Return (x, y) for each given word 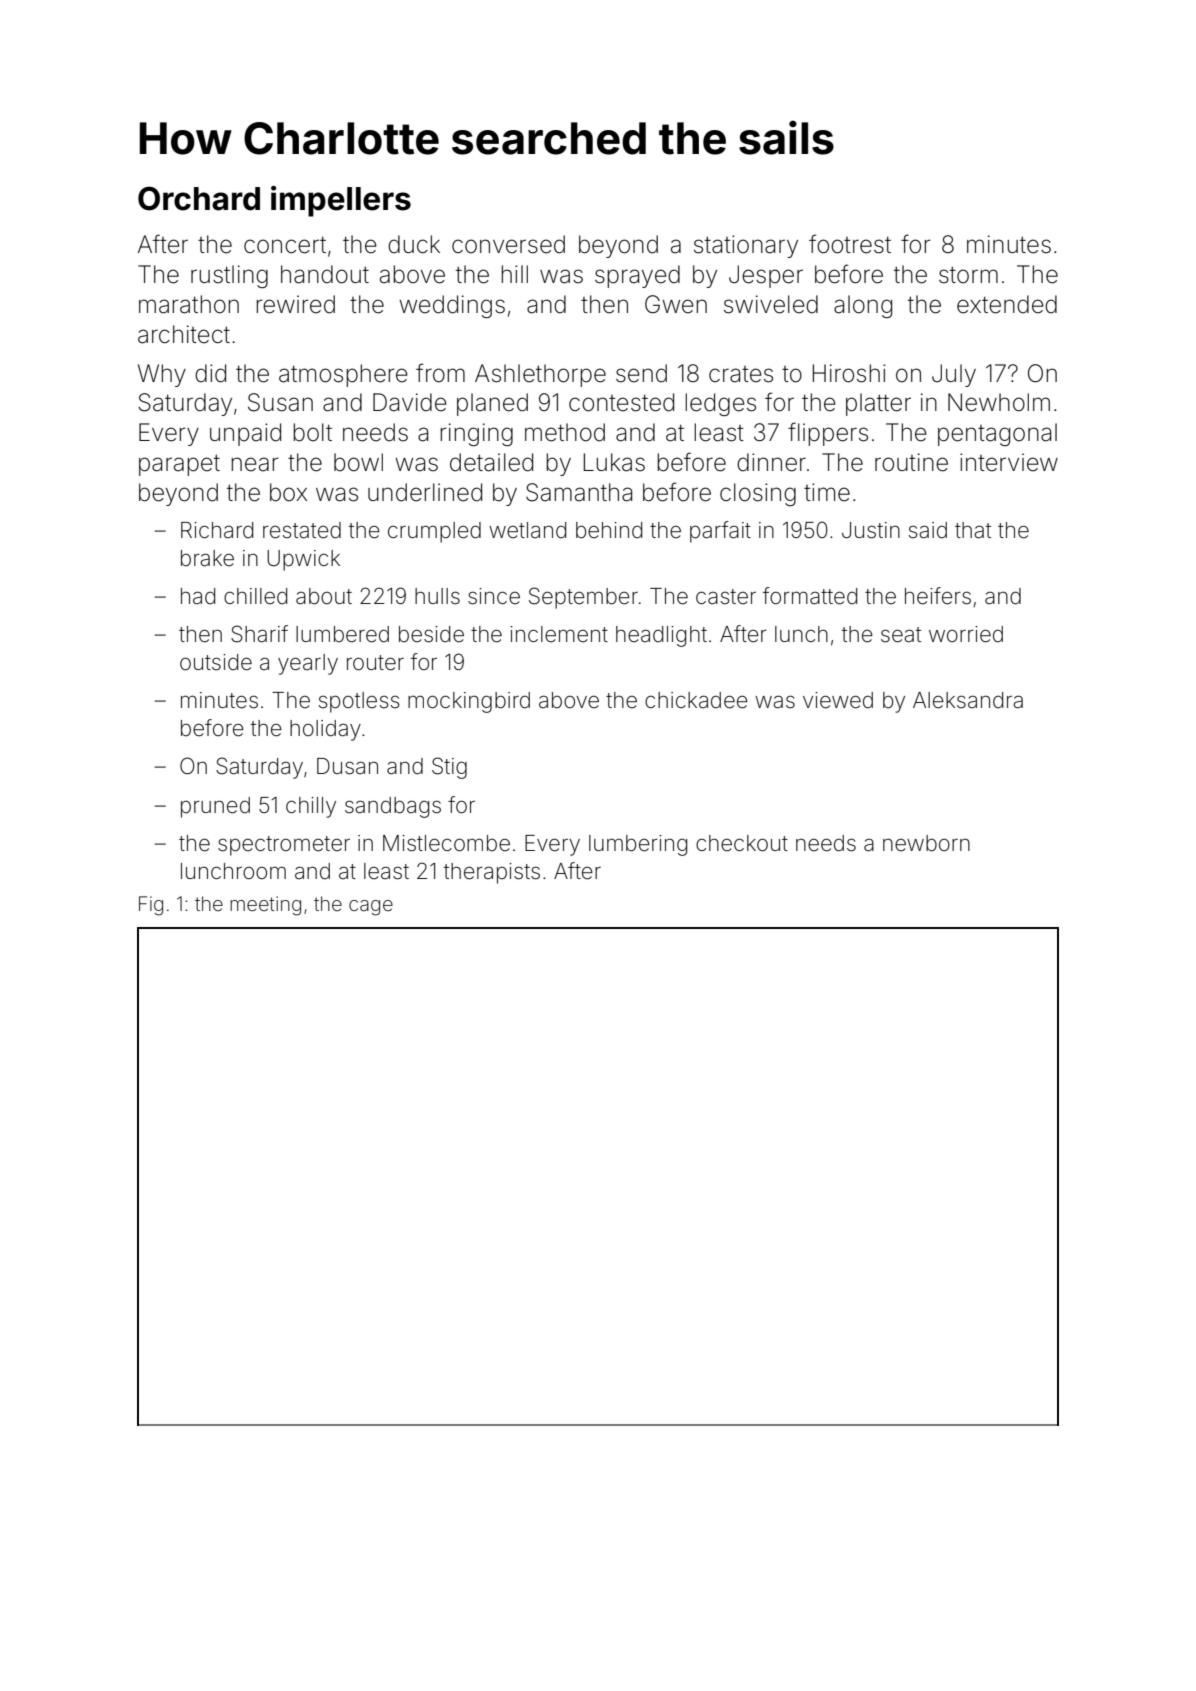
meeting (265, 906)
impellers (341, 201)
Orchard (199, 198)
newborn (926, 843)
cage (371, 908)
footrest (850, 244)
